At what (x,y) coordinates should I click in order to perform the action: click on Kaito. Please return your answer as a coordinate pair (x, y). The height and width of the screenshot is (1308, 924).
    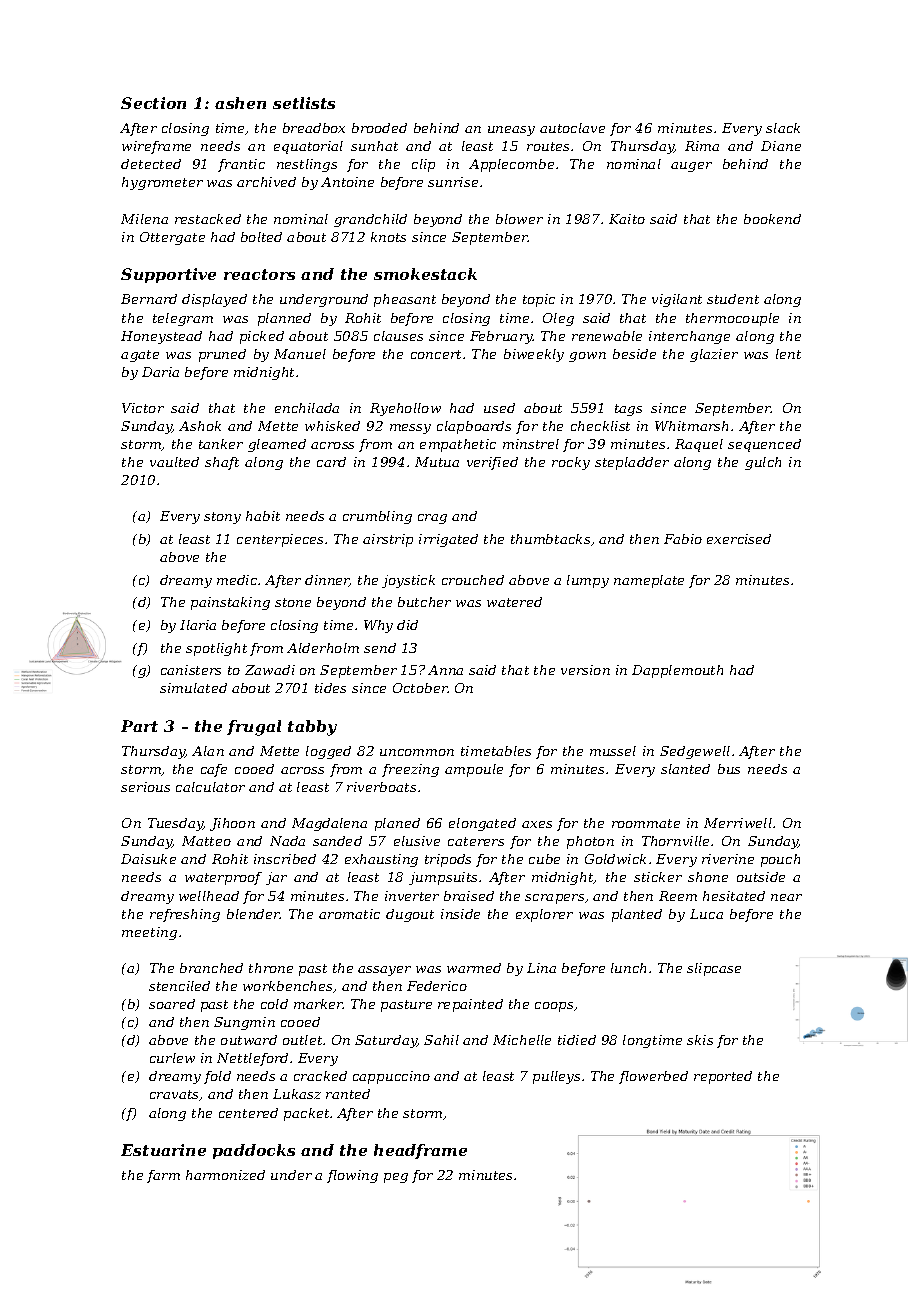
    Looking at the image, I should click on (627, 219).
